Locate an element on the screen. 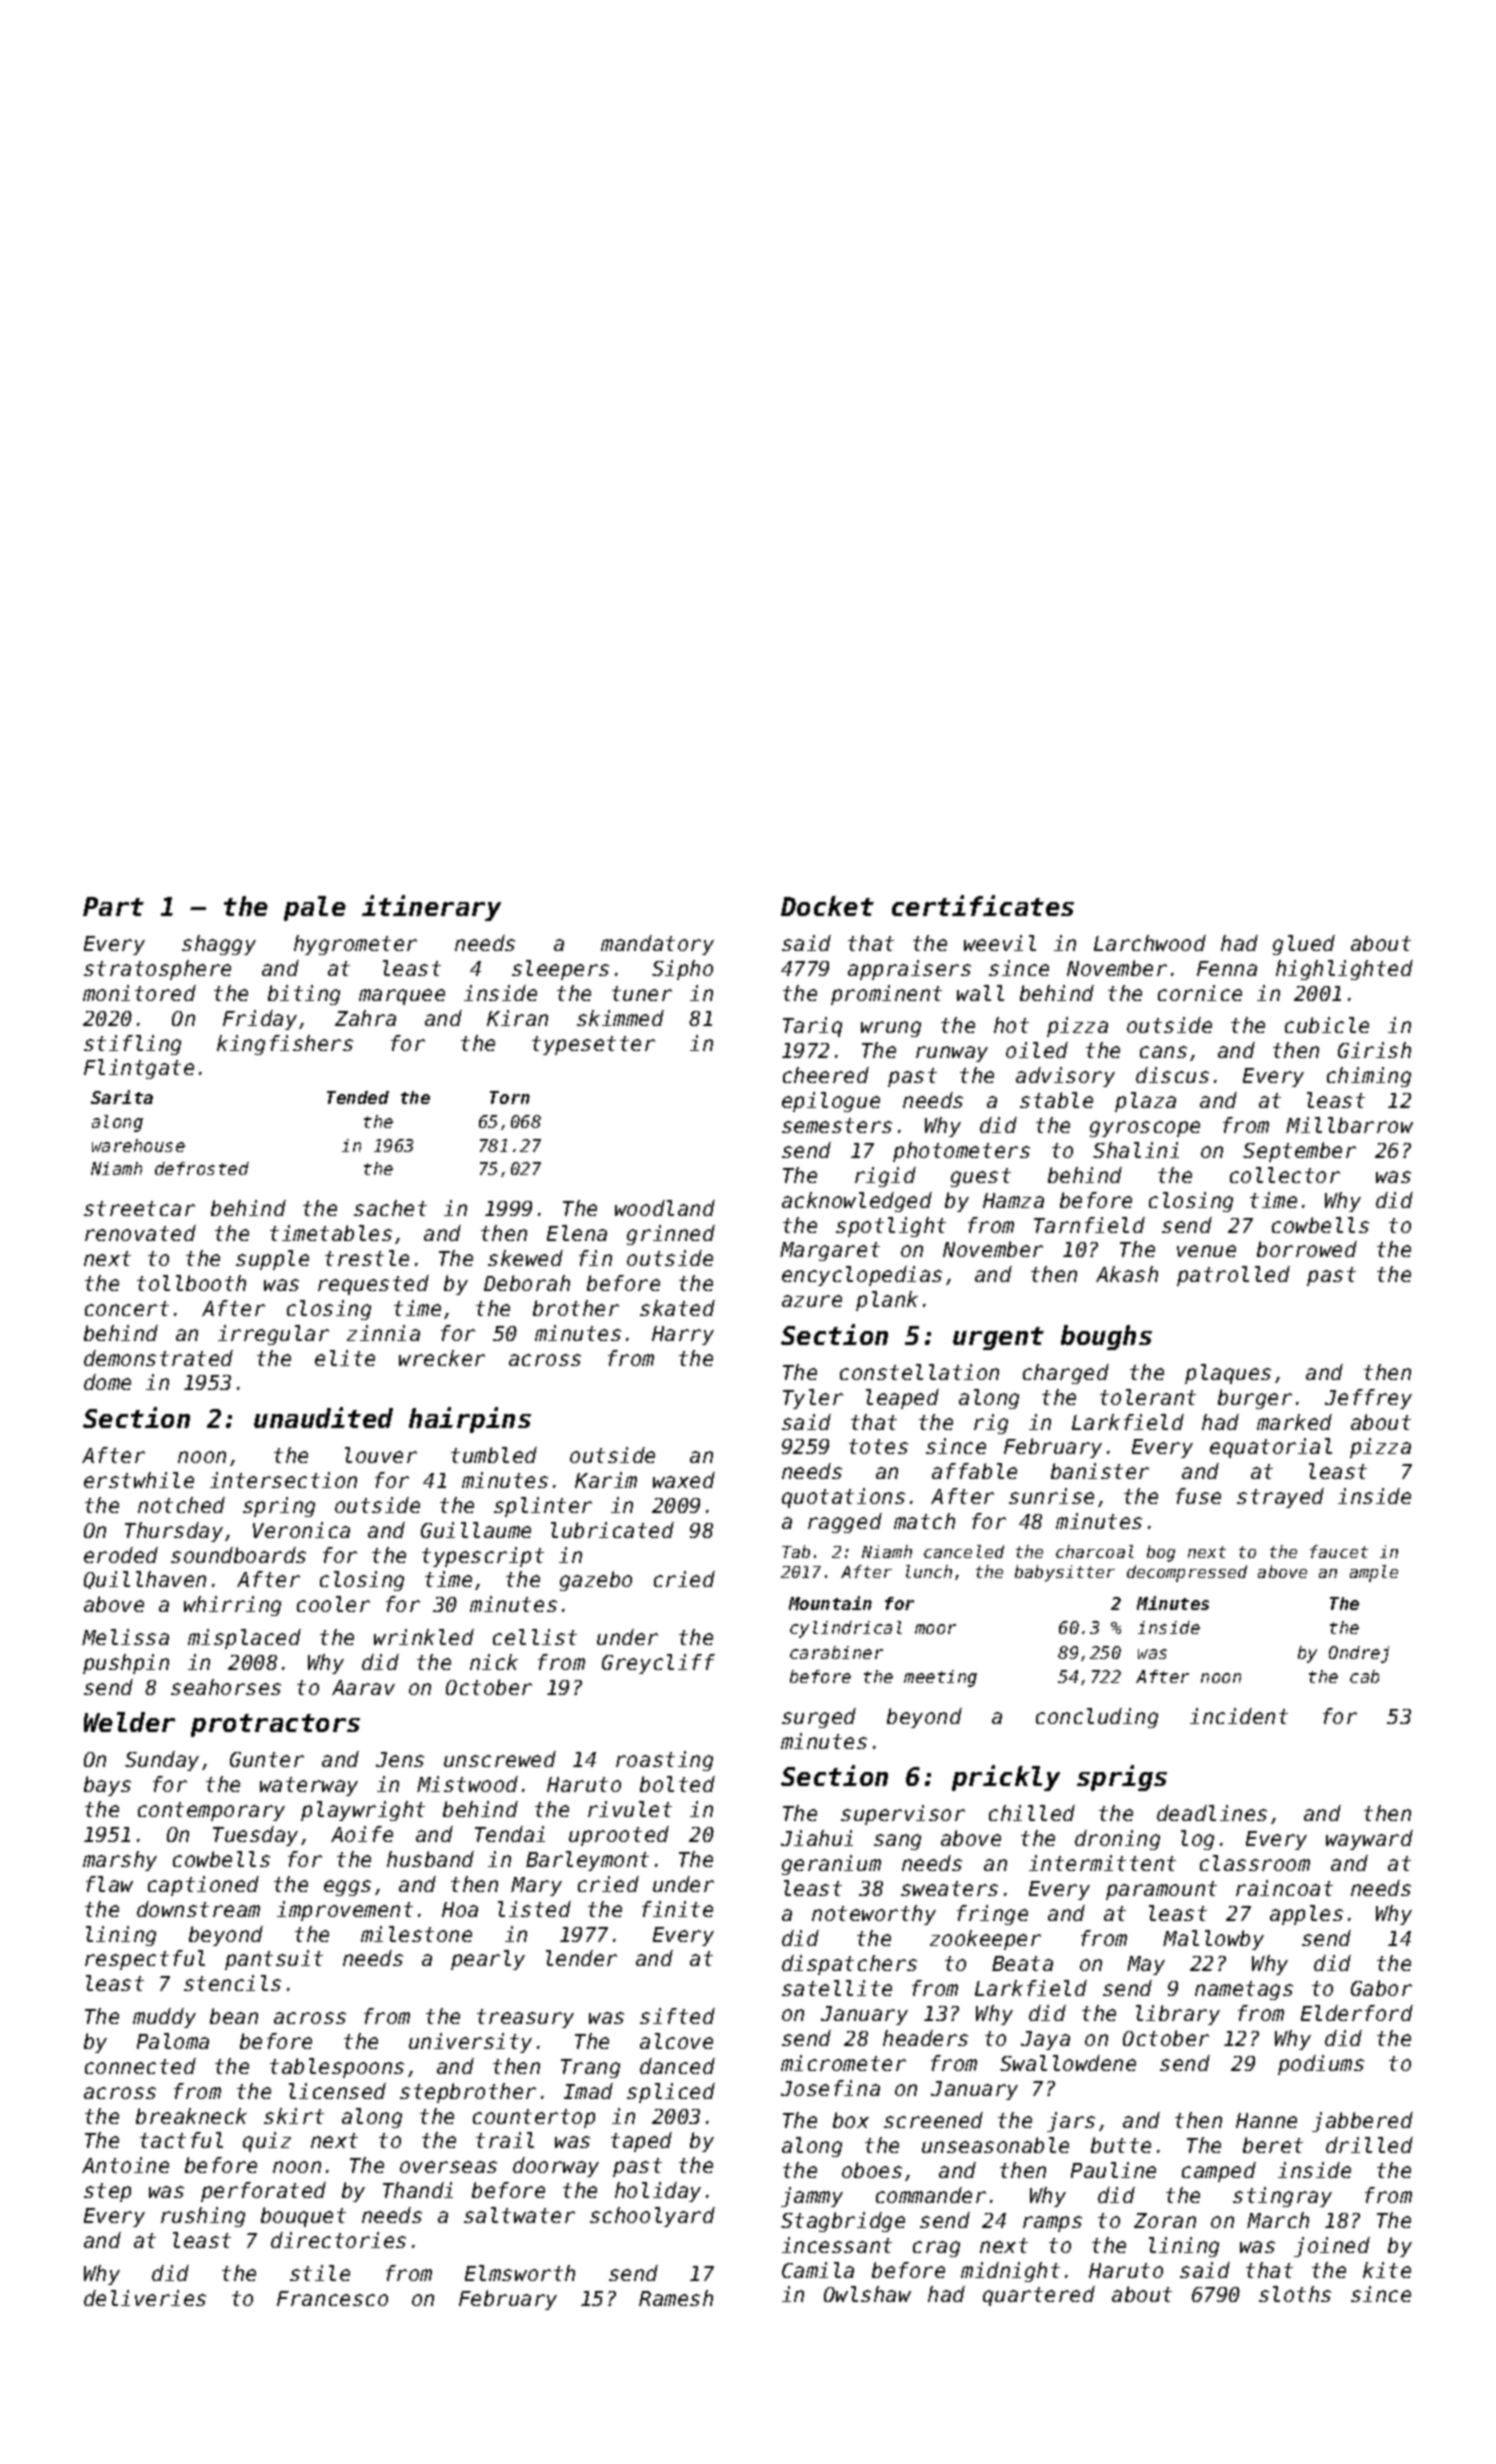 This screenshot has width=1496, height=2464. milestone is located at coordinates (416, 1934).
